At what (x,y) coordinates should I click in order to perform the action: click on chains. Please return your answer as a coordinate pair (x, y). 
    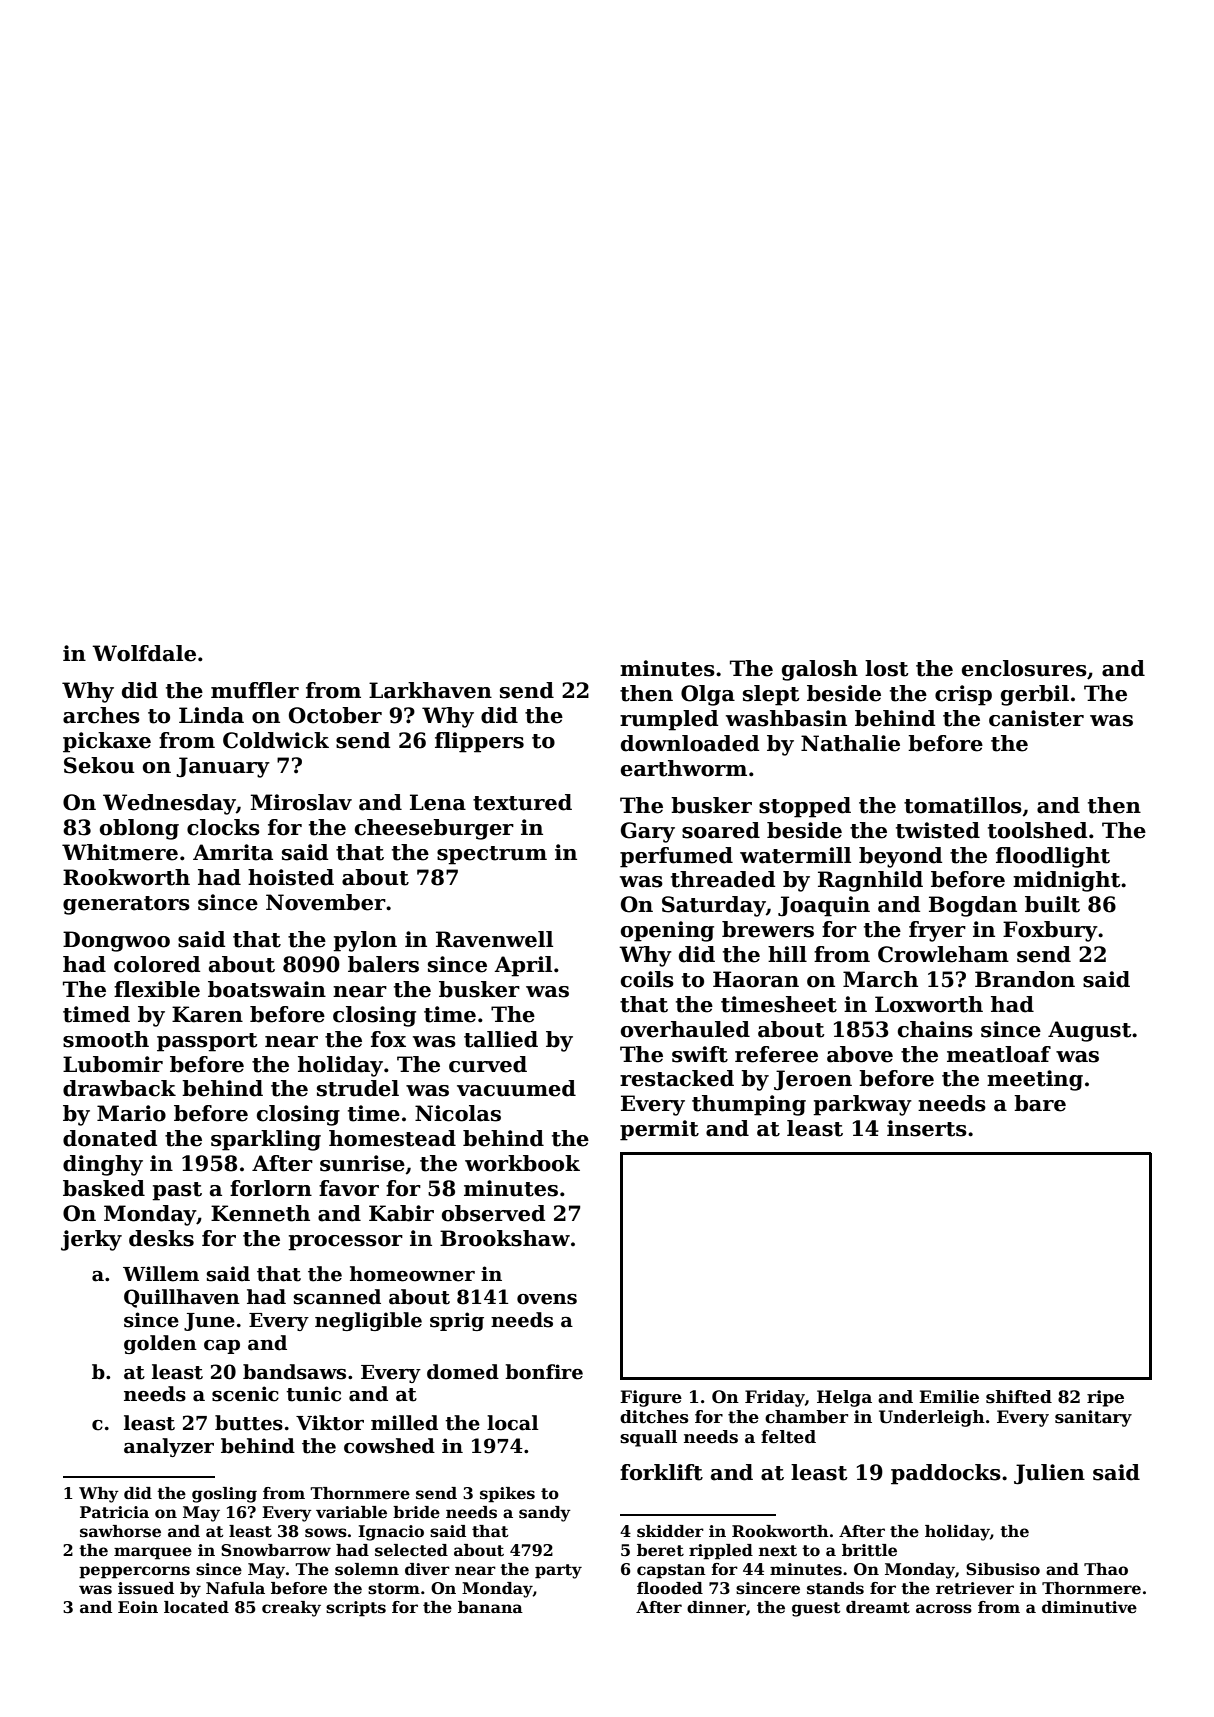
    Looking at the image, I should click on (935, 1029).
